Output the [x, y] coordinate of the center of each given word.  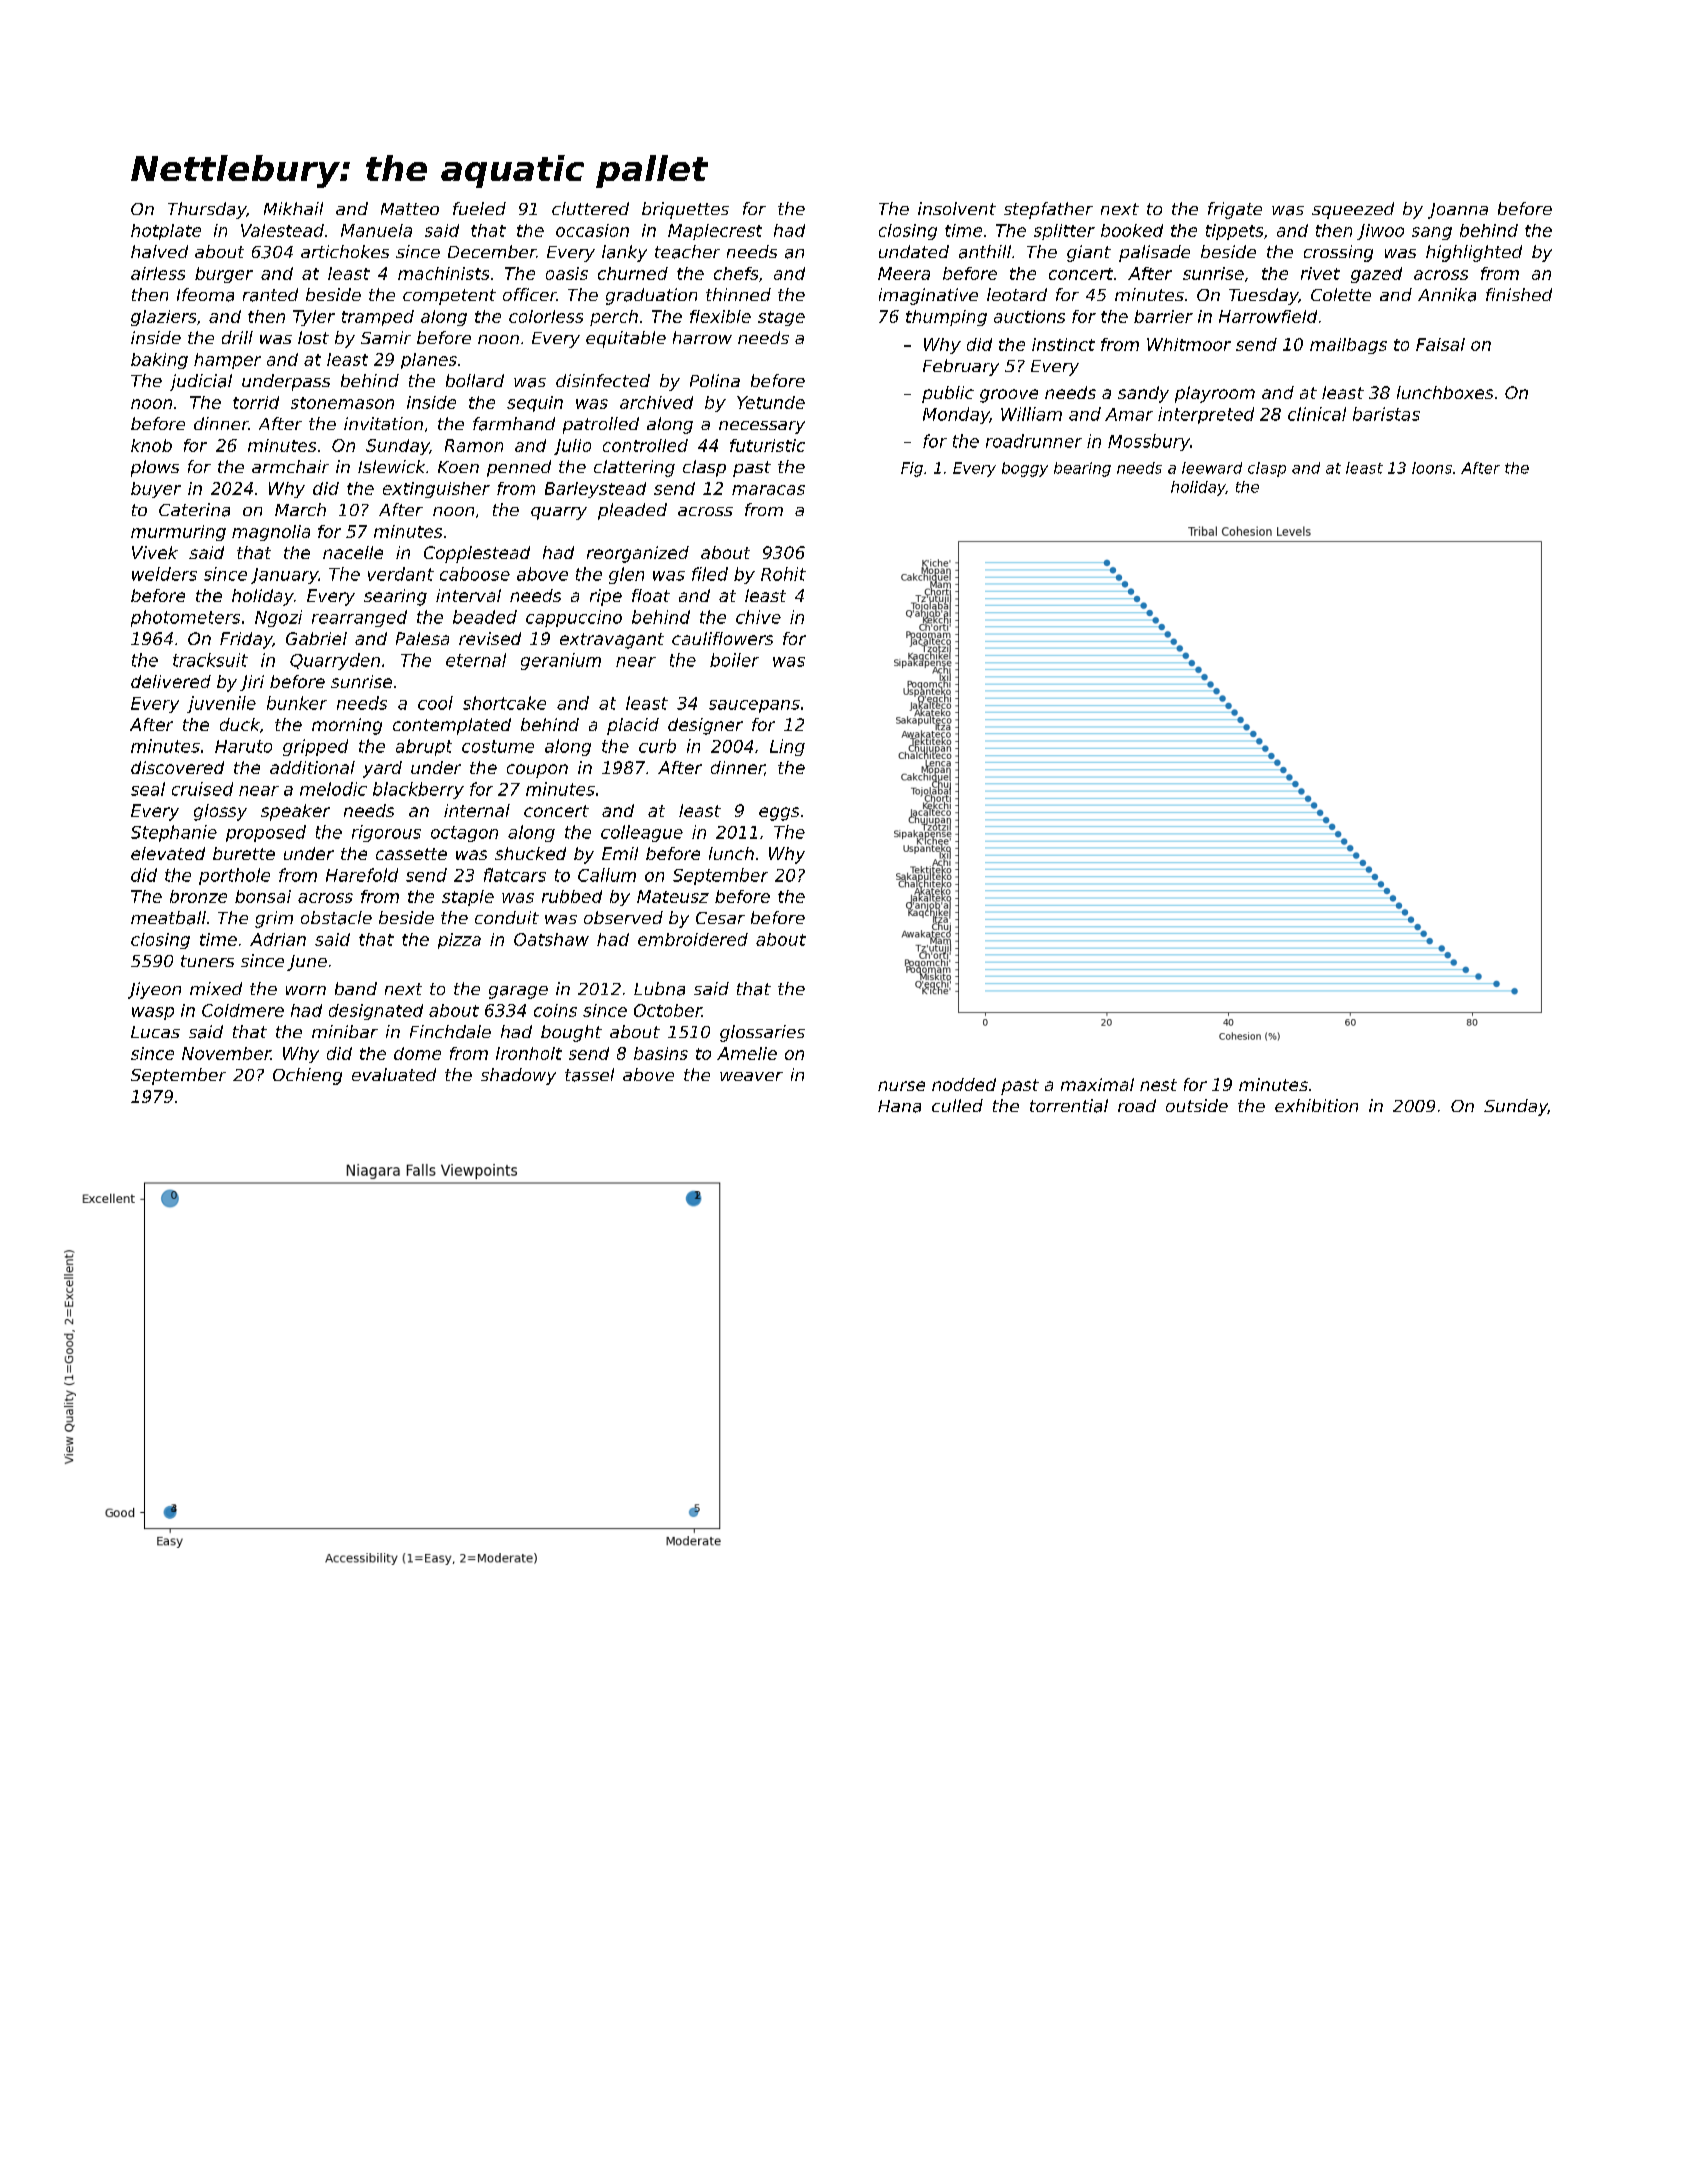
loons [1432, 468]
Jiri [252, 683]
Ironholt [529, 1053]
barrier [1163, 316]
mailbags [1348, 346]
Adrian [278, 939]
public [948, 394]
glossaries [762, 1033]
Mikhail [293, 208]
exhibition [1316, 1105]
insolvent [957, 208]
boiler [734, 660]
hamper [227, 361]
